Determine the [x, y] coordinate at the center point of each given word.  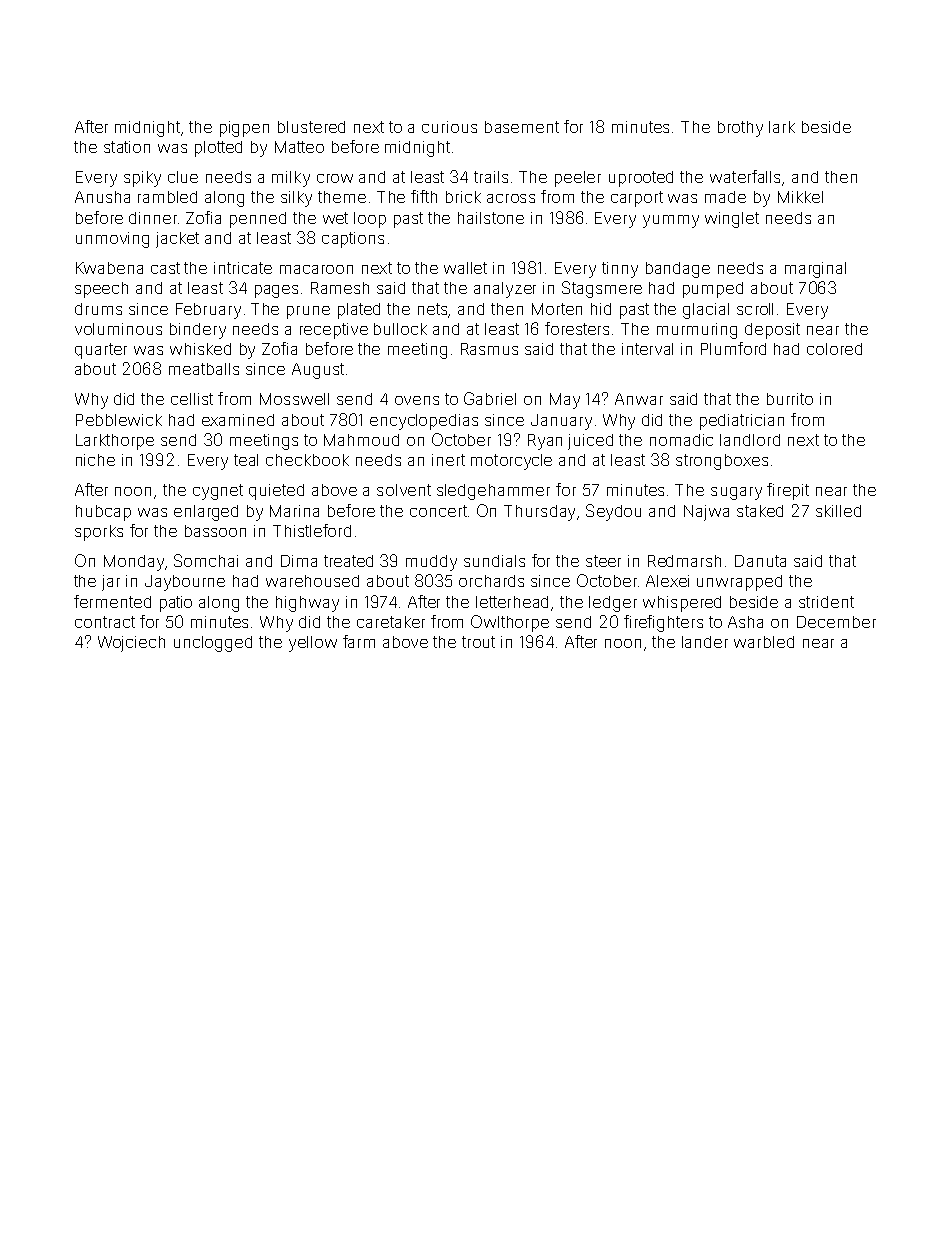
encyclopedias [424, 422]
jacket [177, 240]
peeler [578, 179]
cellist [192, 399]
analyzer [505, 290]
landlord [750, 440]
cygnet [218, 492]
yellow [313, 644]
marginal [815, 270]
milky [291, 179]
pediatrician [742, 422]
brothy [740, 129]
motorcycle [511, 462]
